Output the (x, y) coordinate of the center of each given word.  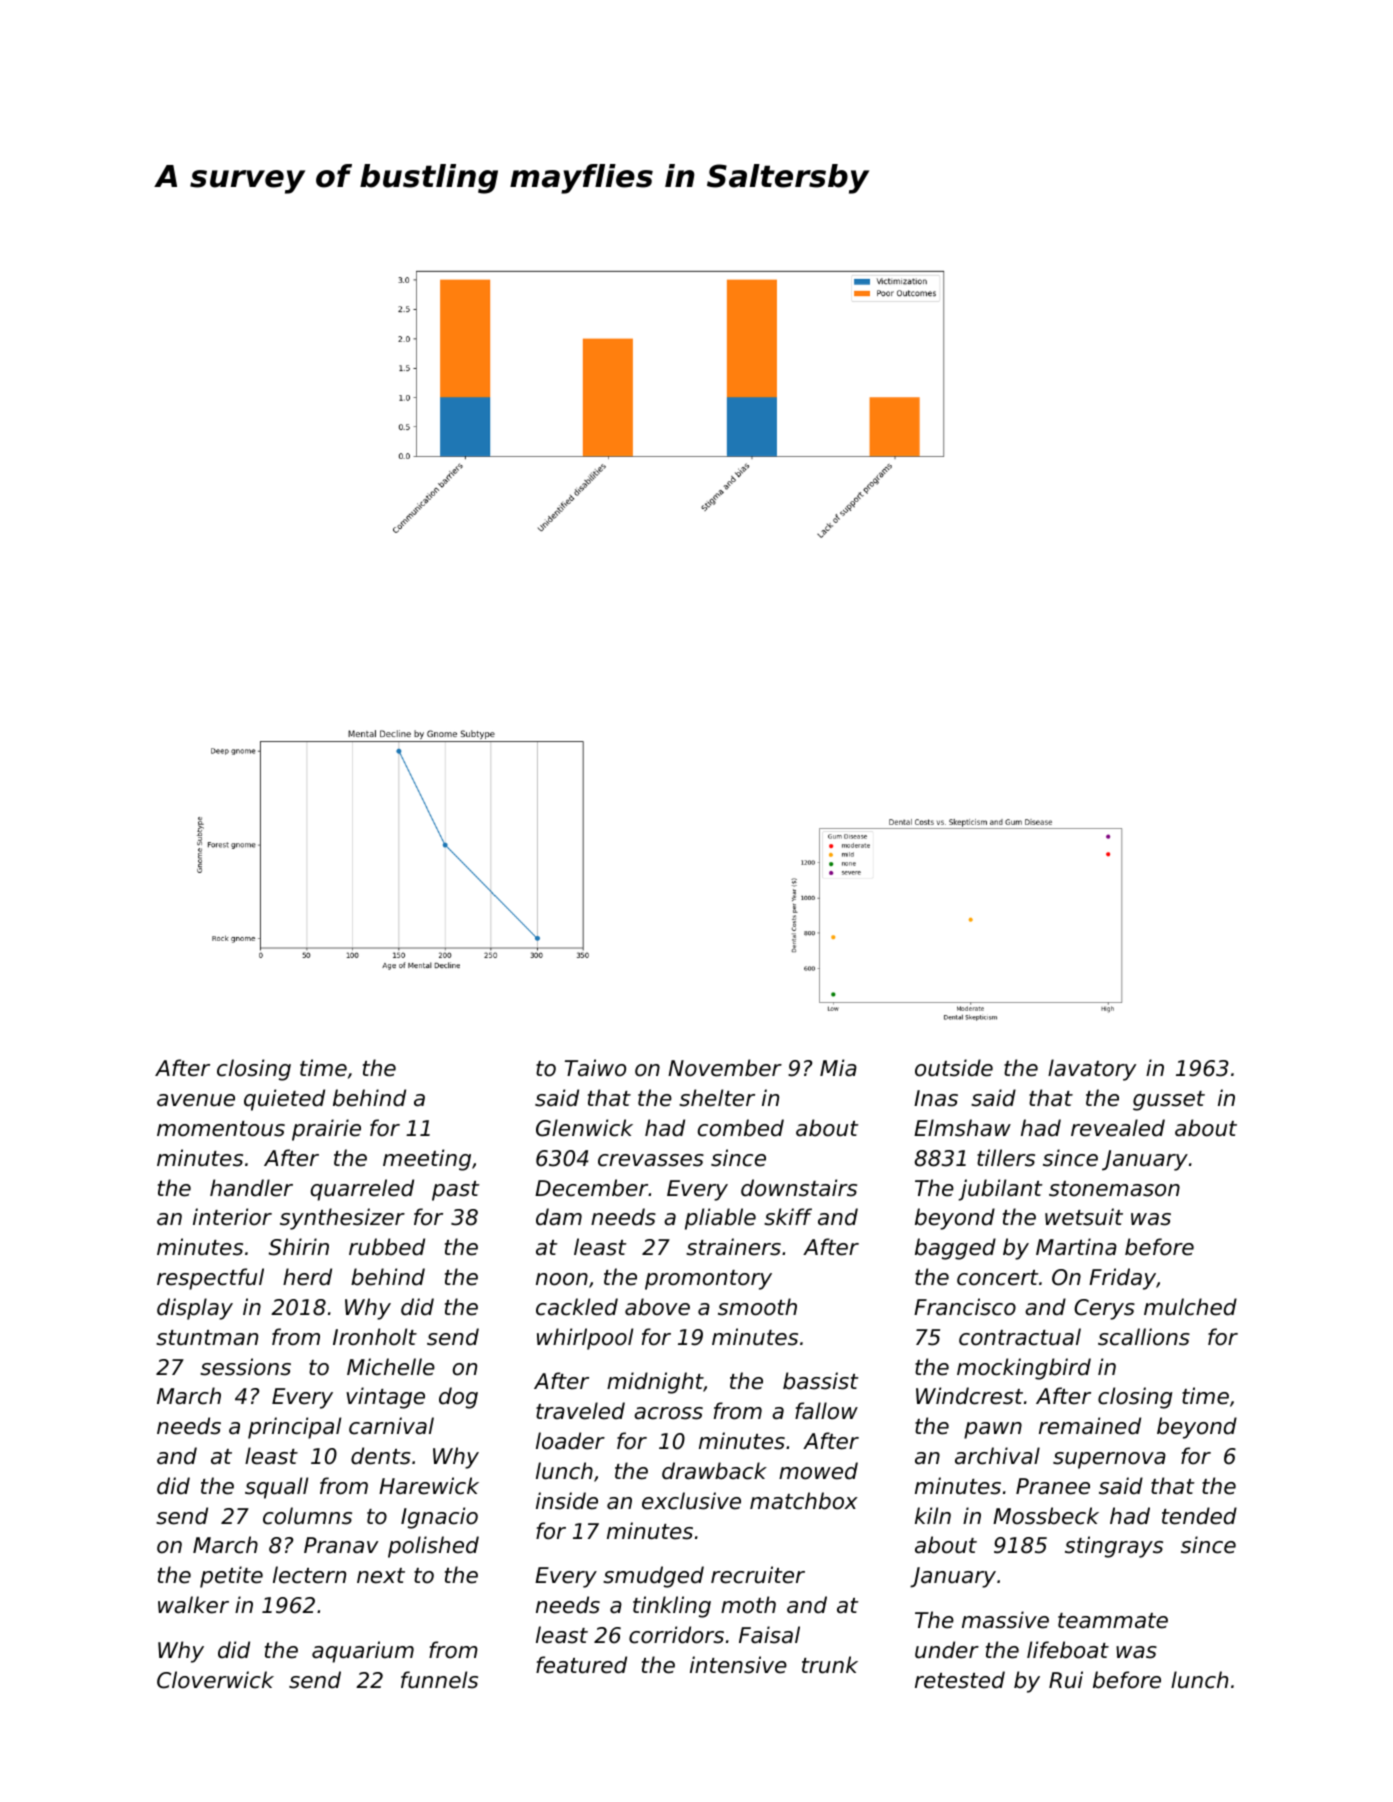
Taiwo (595, 1068)
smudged (653, 1577)
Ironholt (375, 1337)
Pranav (341, 1545)
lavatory (1092, 1070)
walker (193, 1605)
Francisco (965, 1307)
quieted (284, 1100)
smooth (757, 1307)
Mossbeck (1046, 1516)
